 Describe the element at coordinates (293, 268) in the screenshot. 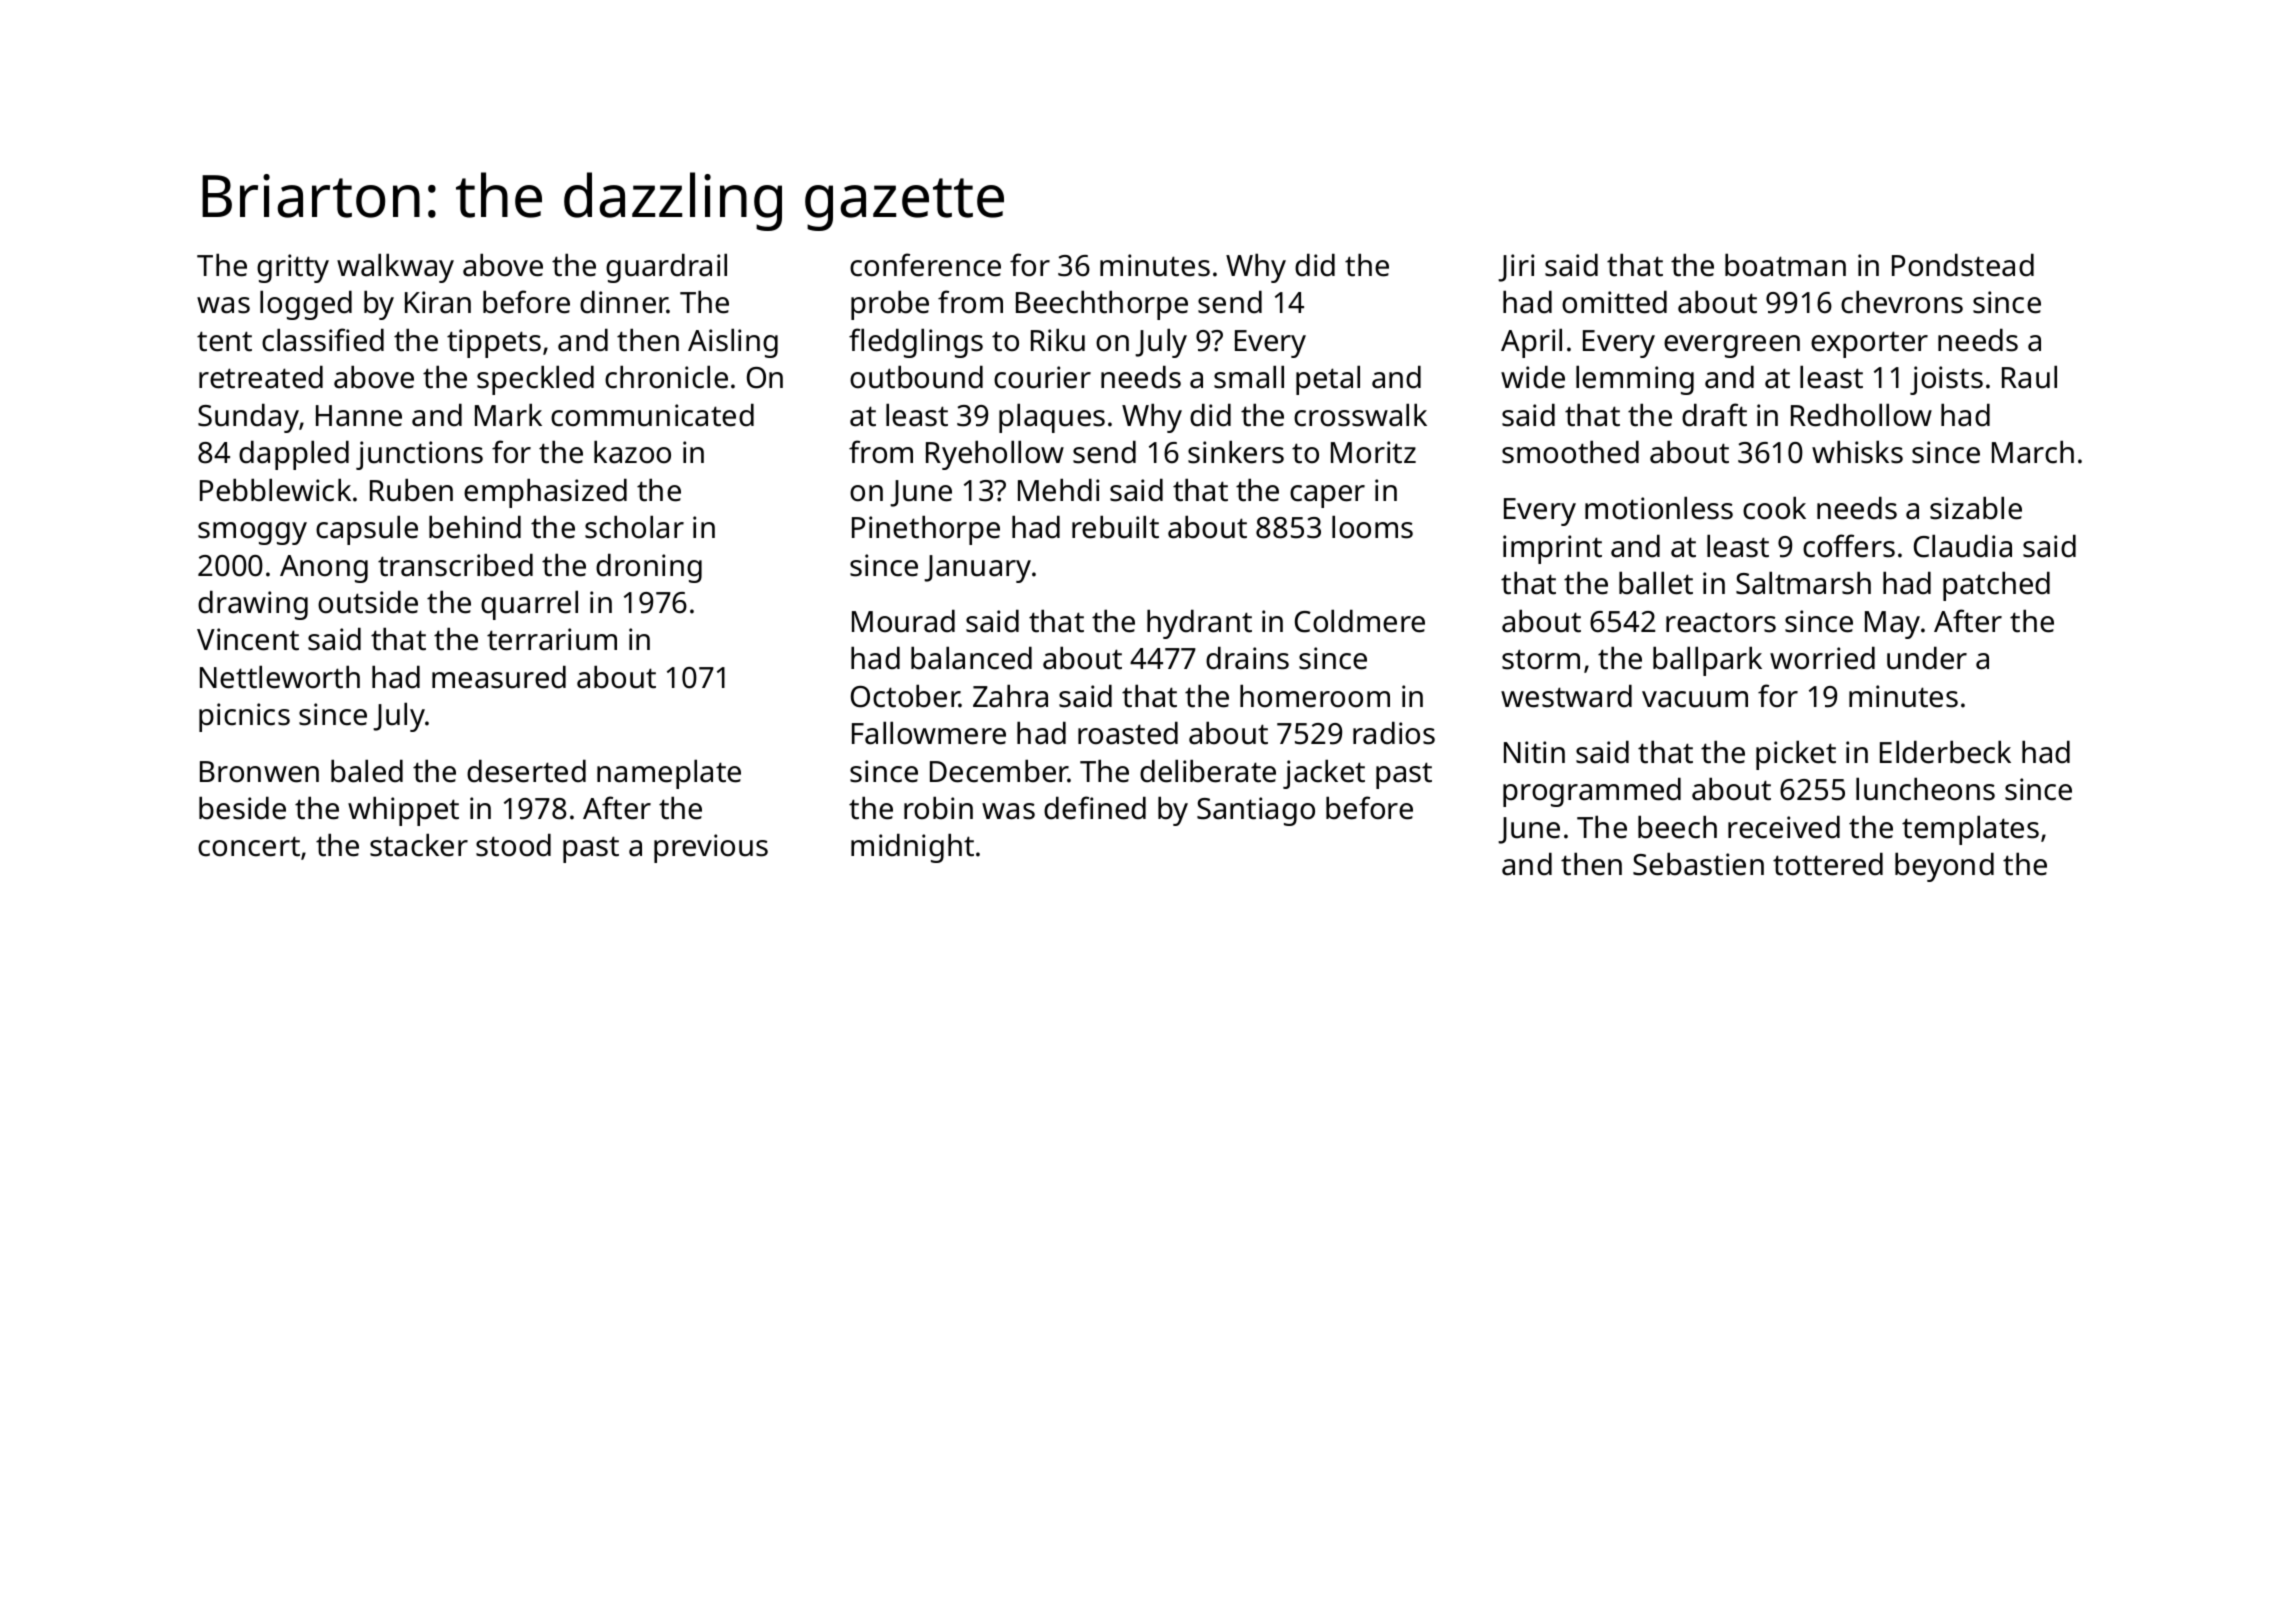

I see `gritty` at that location.
